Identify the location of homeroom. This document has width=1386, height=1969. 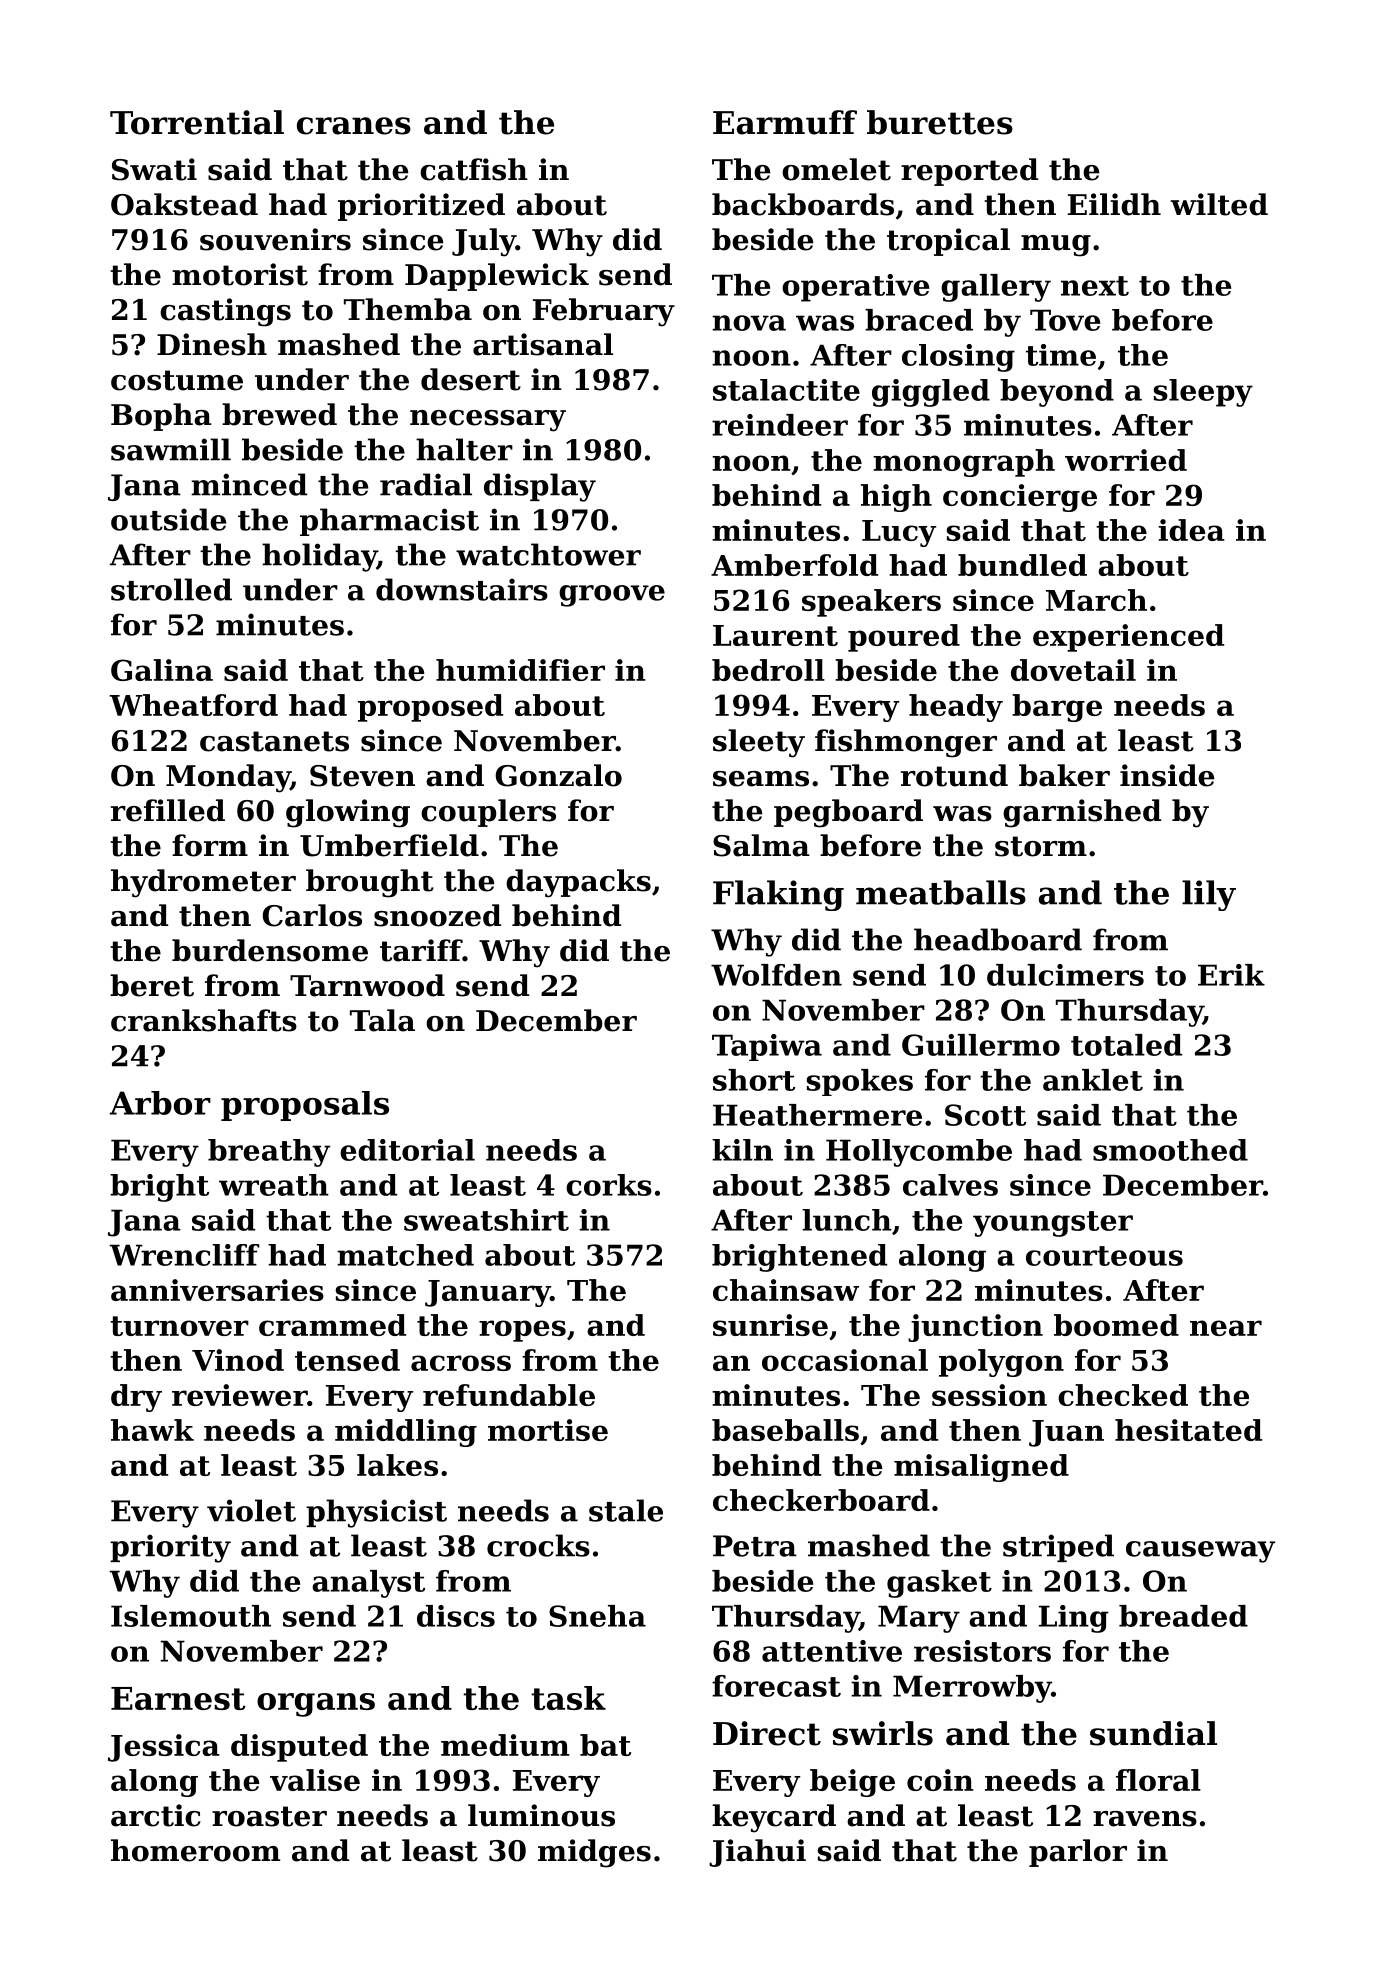
(195, 1850).
